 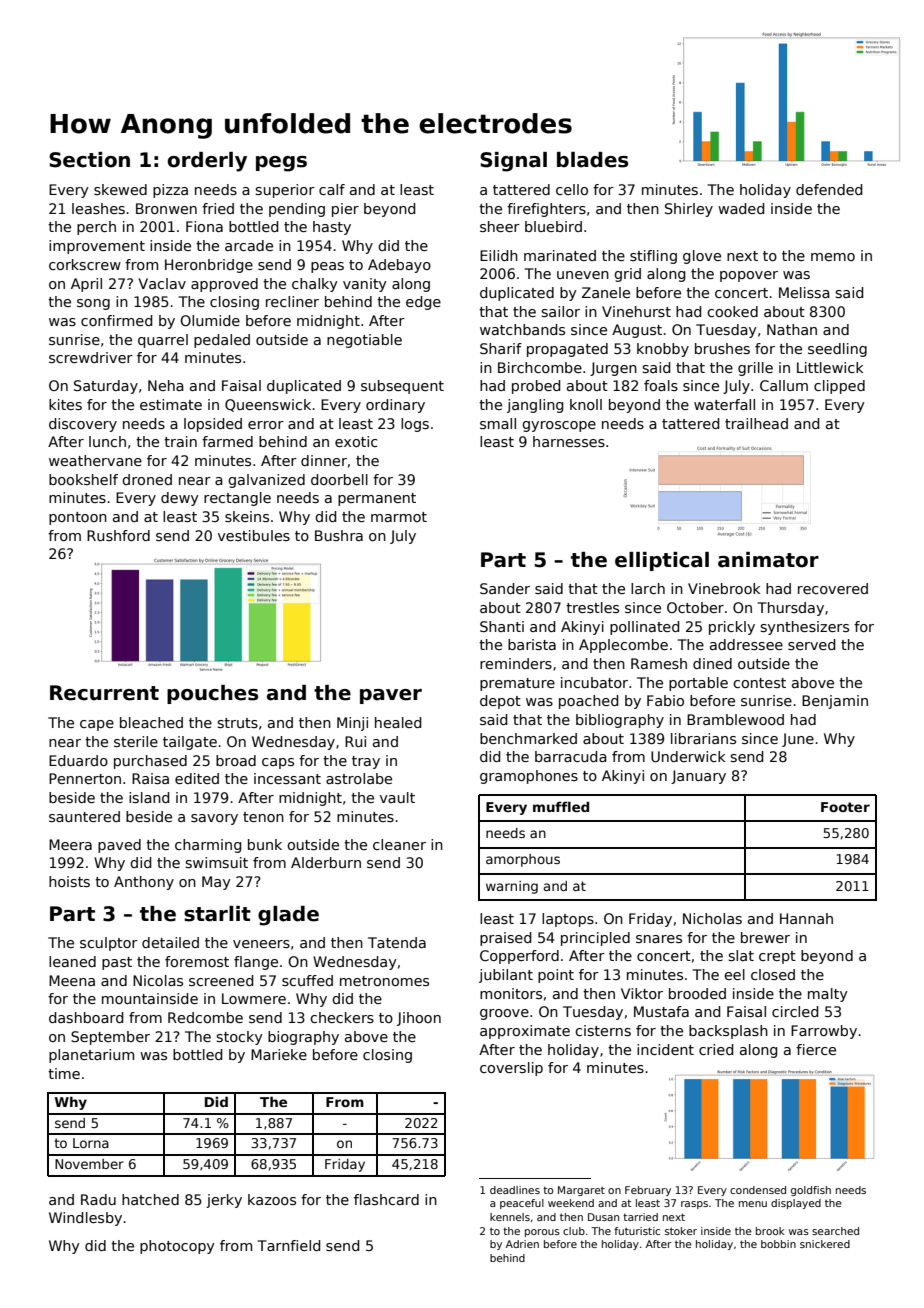 What do you see at coordinates (177, 1247) in the image?
I see `photocopy` at bounding box center [177, 1247].
